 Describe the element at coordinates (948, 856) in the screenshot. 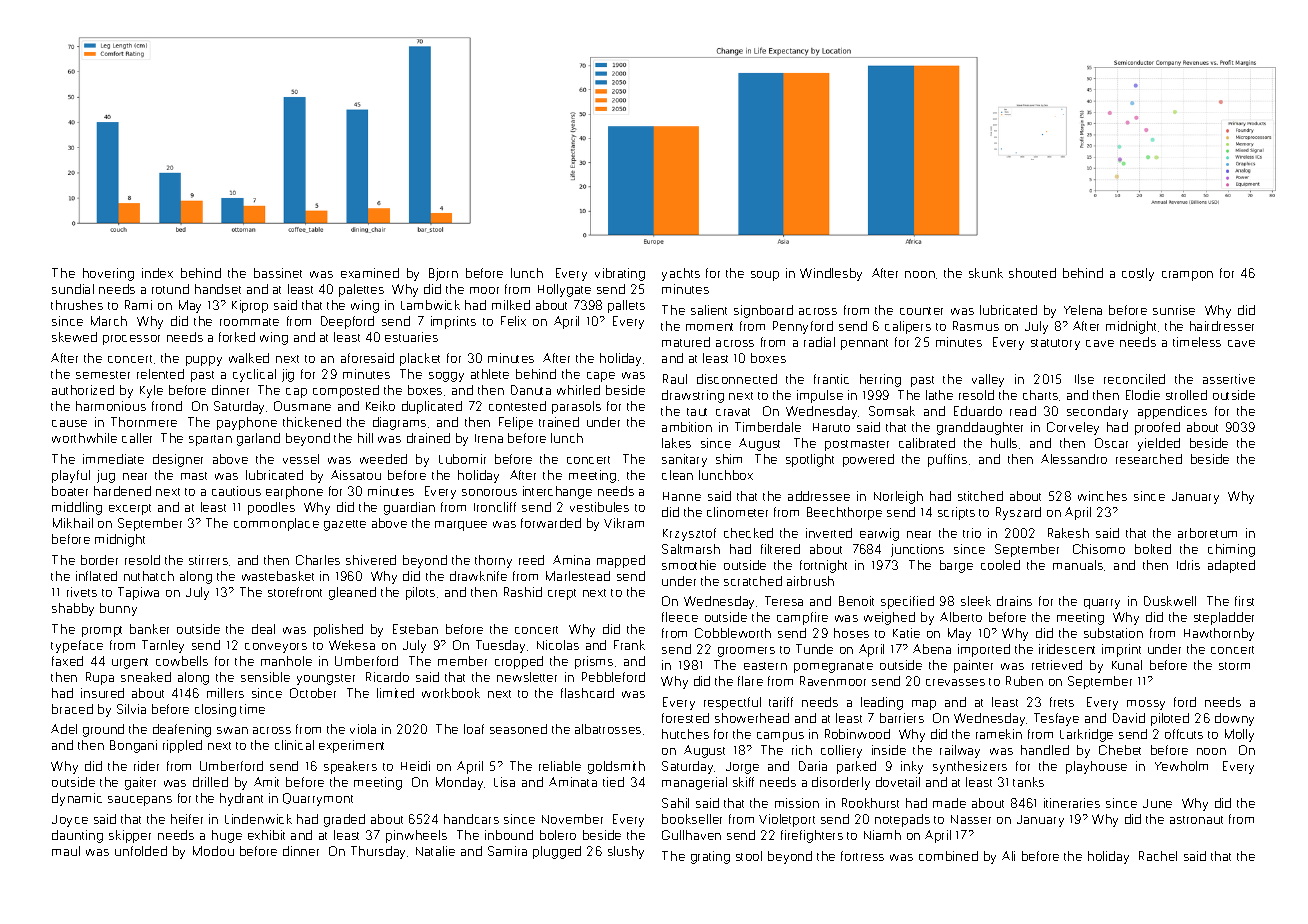

I see `combined` at that location.
